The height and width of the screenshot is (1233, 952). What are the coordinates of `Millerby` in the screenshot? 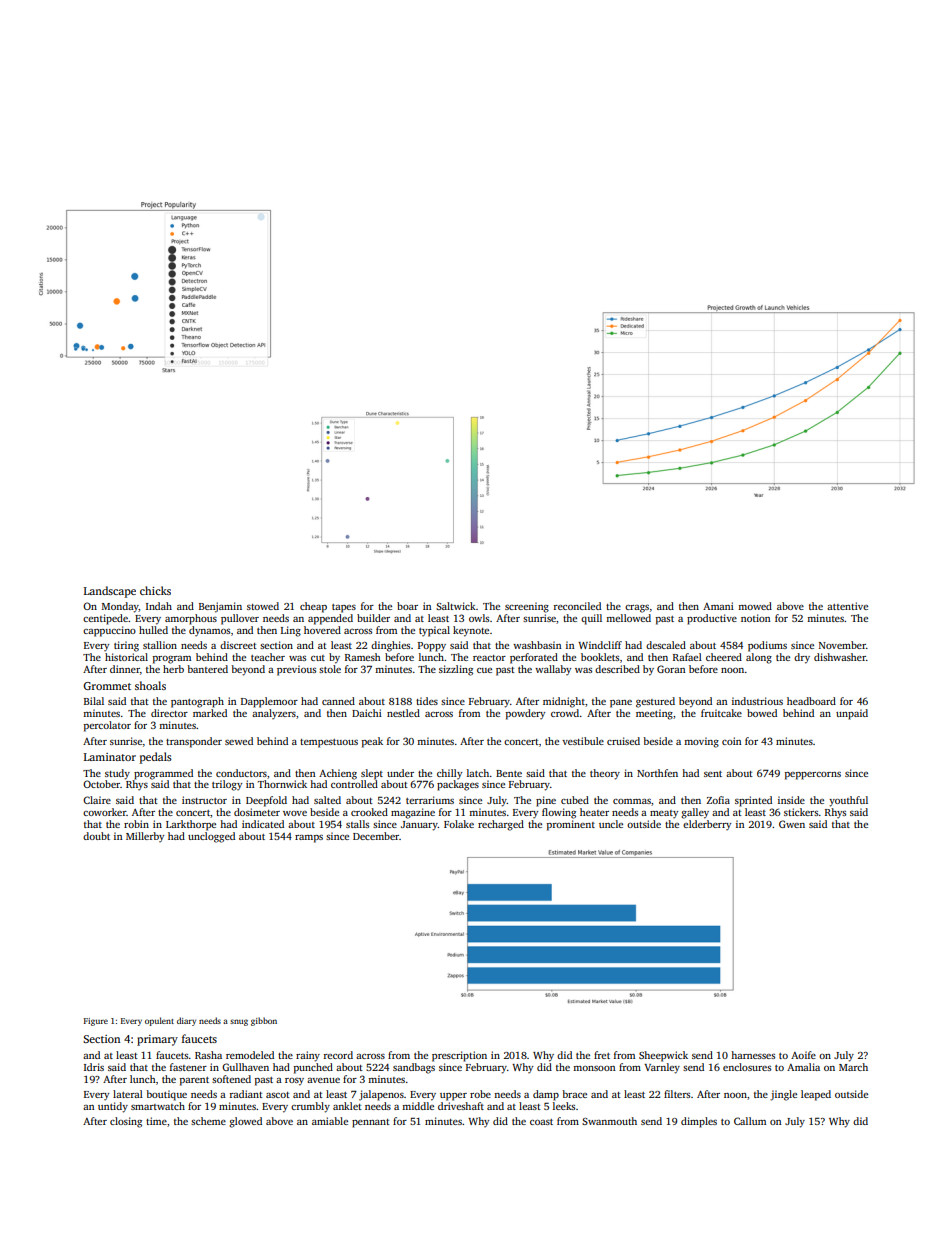 It's located at (145, 837).
